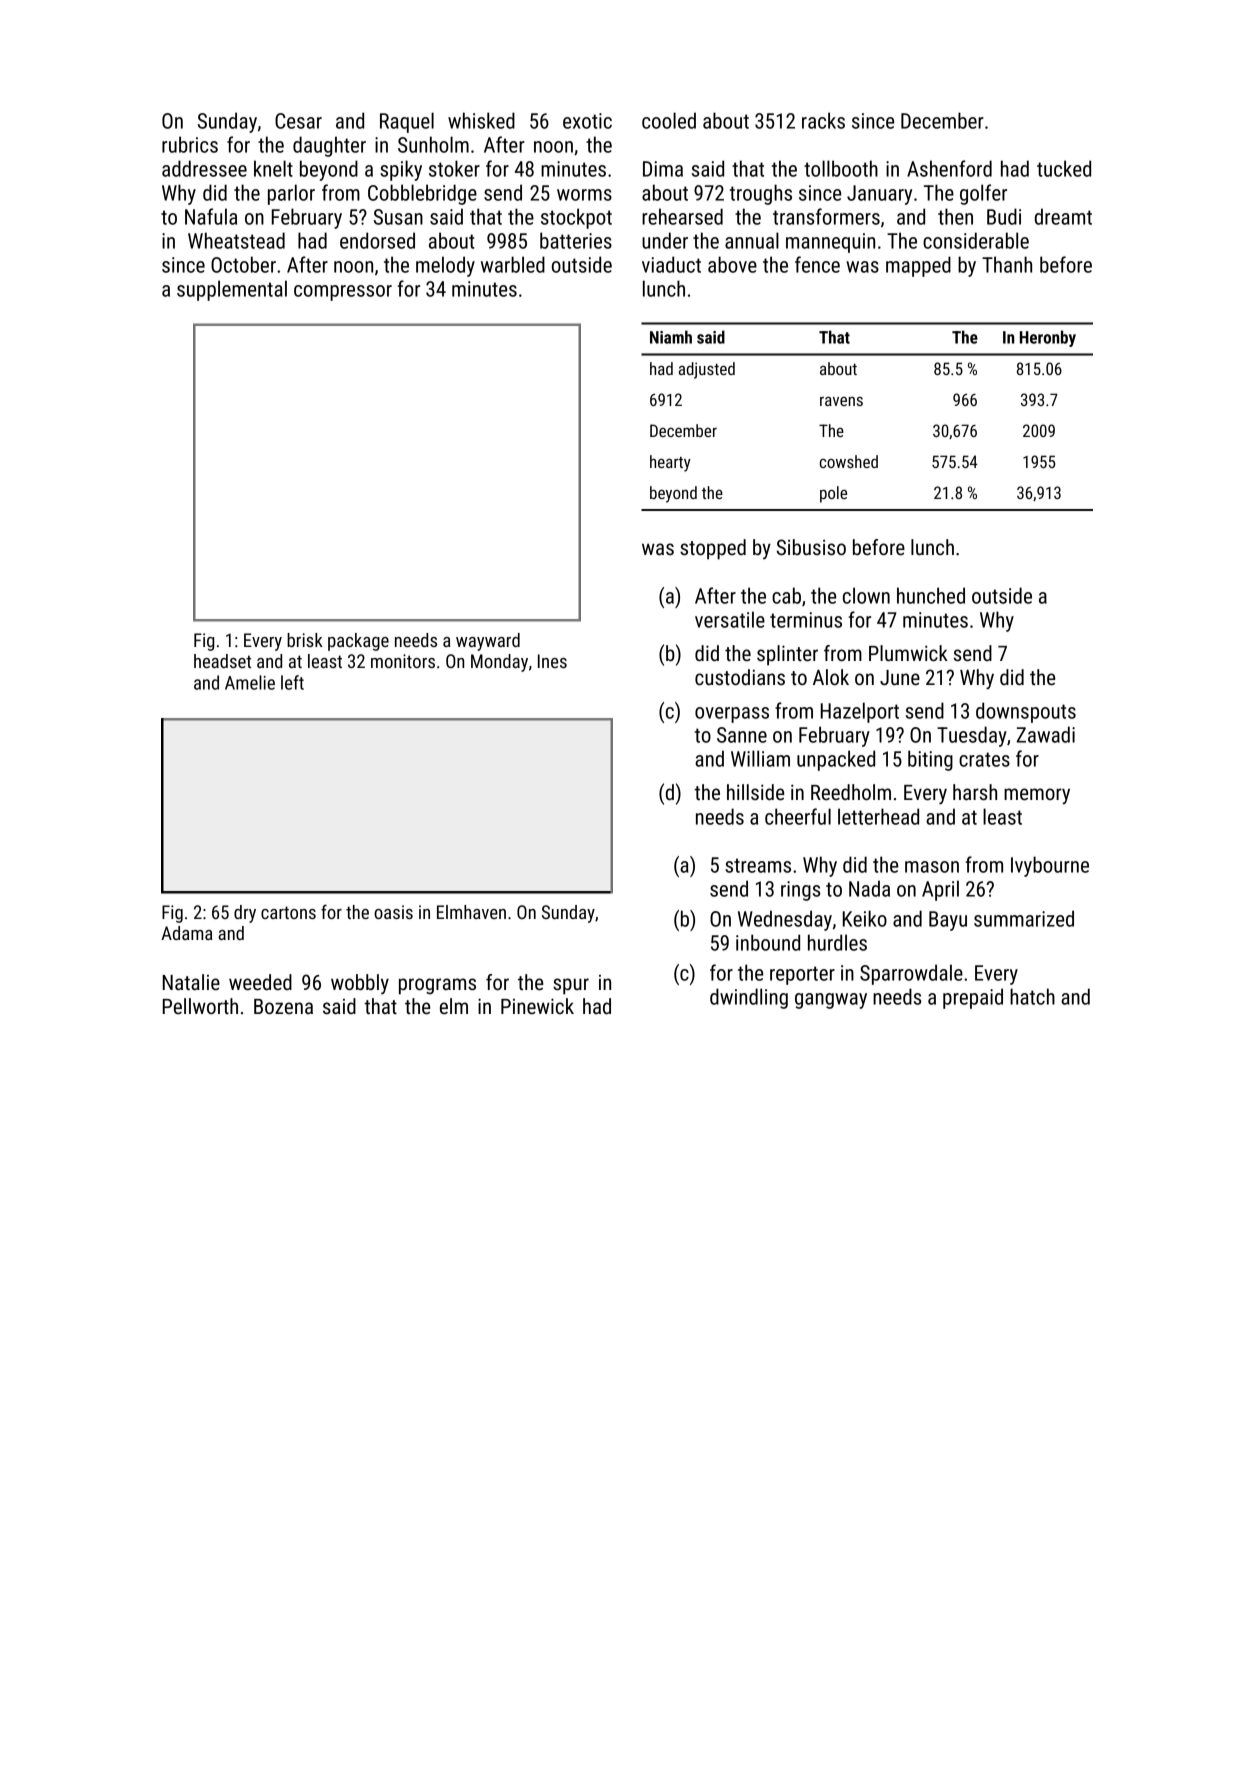 This screenshot has width=1254, height=1774. What do you see at coordinates (833, 494) in the screenshot?
I see `pole` at bounding box center [833, 494].
